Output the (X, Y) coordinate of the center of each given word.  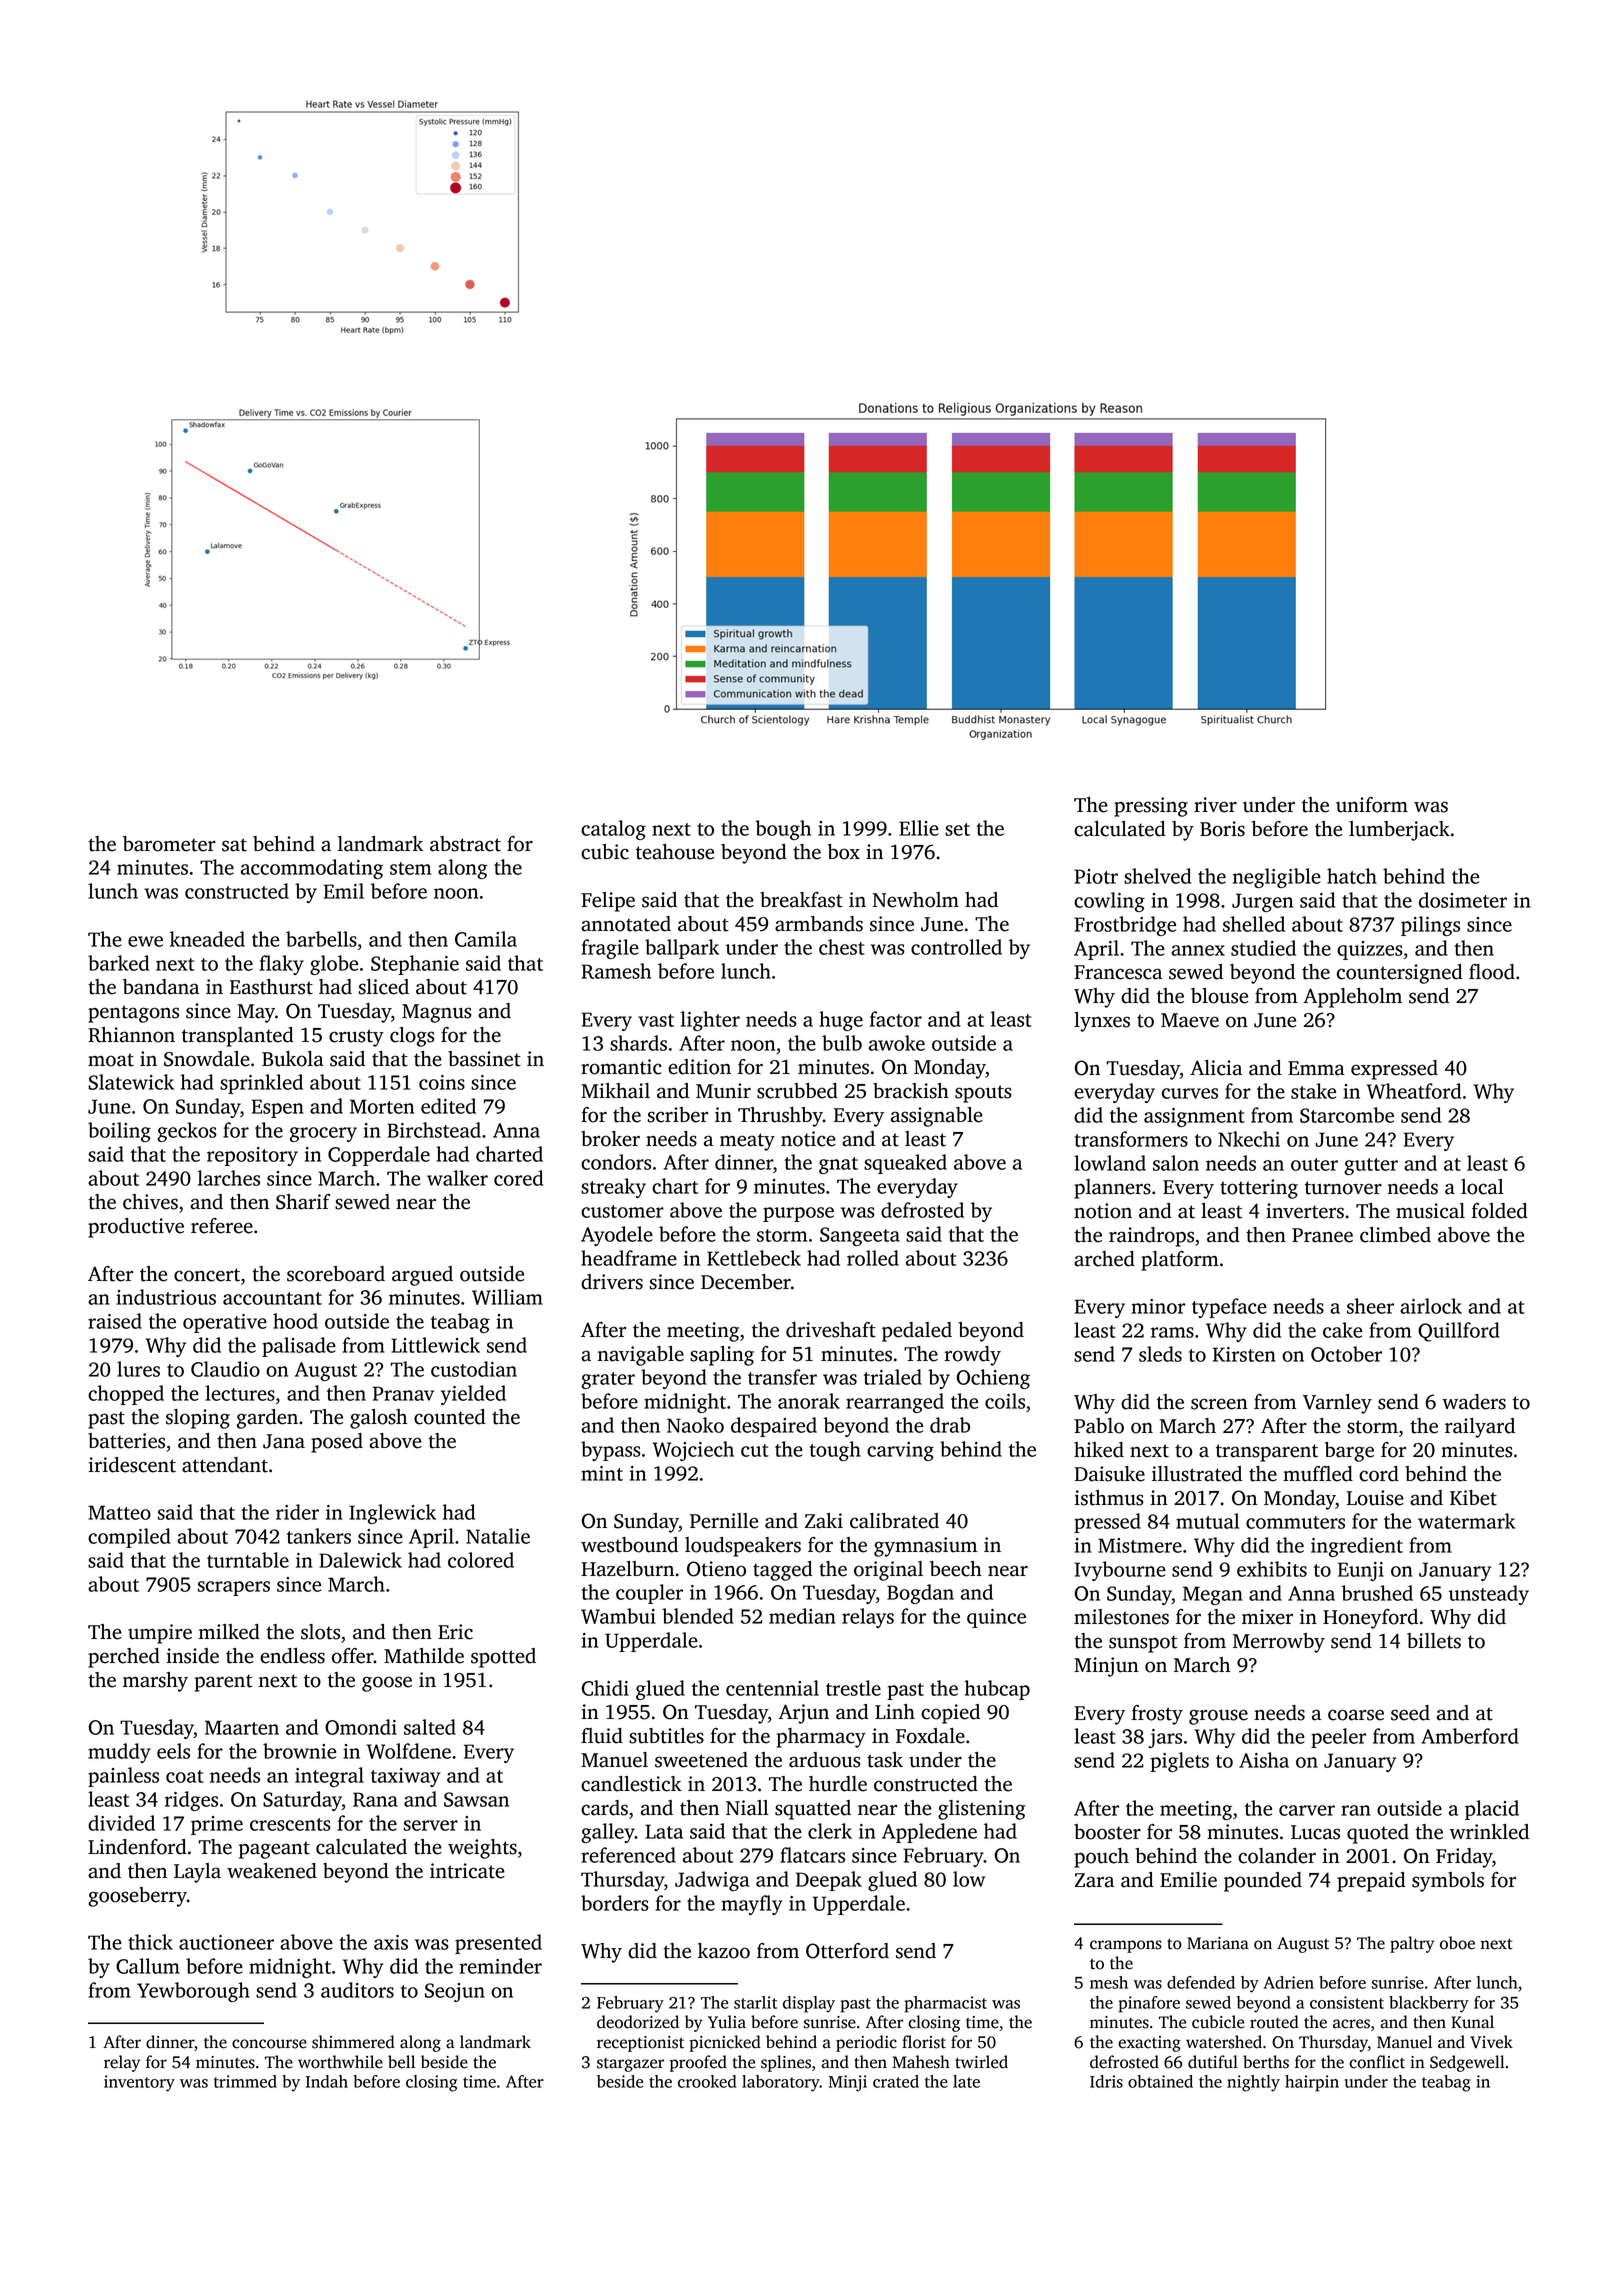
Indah (327, 2081)
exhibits (1272, 1569)
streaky (613, 1188)
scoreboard (336, 1274)
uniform (1372, 805)
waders (1474, 1402)
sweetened (701, 1760)
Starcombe (1347, 1115)
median (802, 1616)
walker (457, 1178)
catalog (613, 830)
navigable (640, 1356)
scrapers (234, 1588)
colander (1277, 1856)
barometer (169, 844)
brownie (299, 1751)
